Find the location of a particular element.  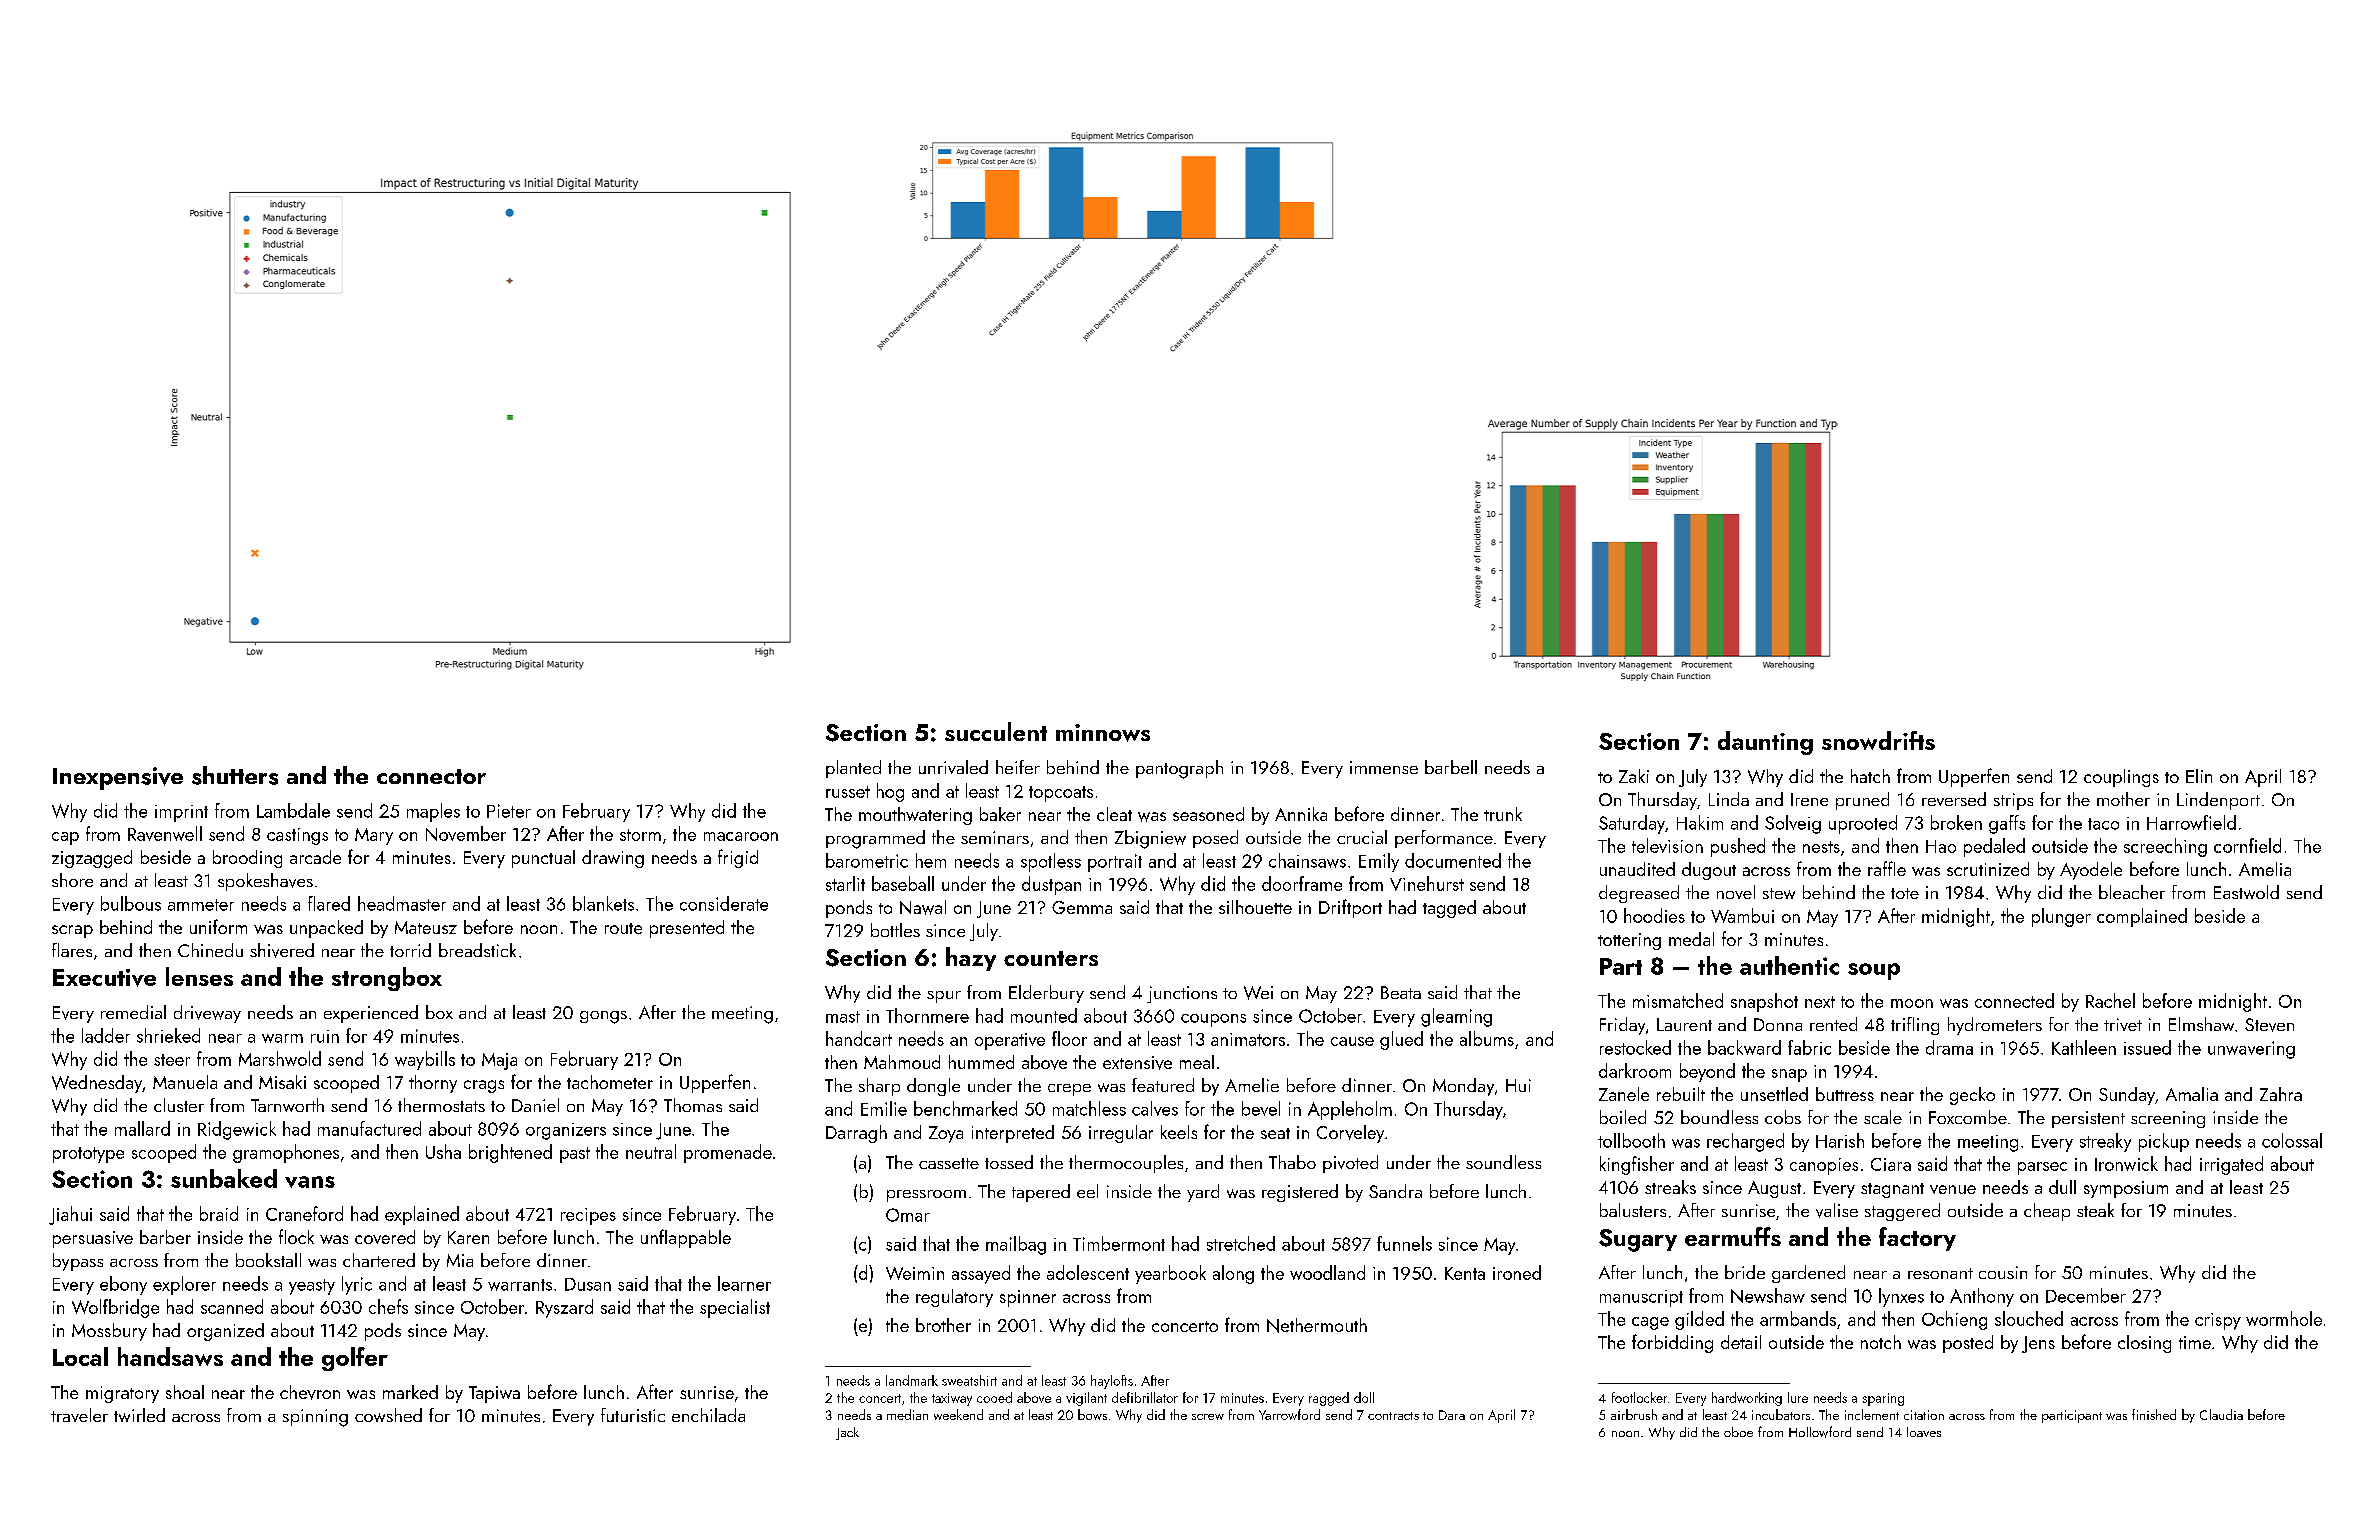

migratory is located at coordinates (122, 1394).
